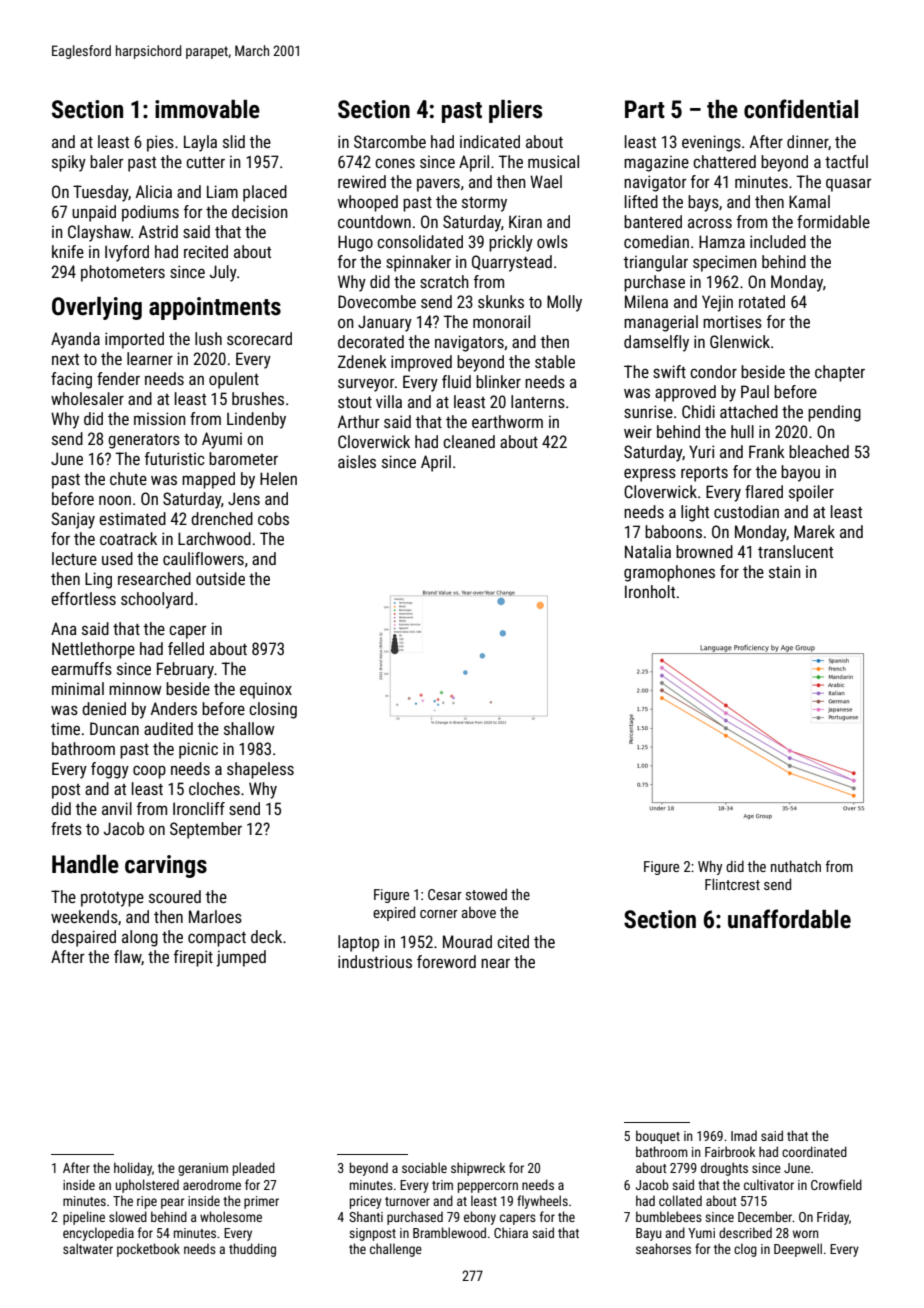 This page has width=924, height=1308. I want to click on aisles, so click(357, 461).
